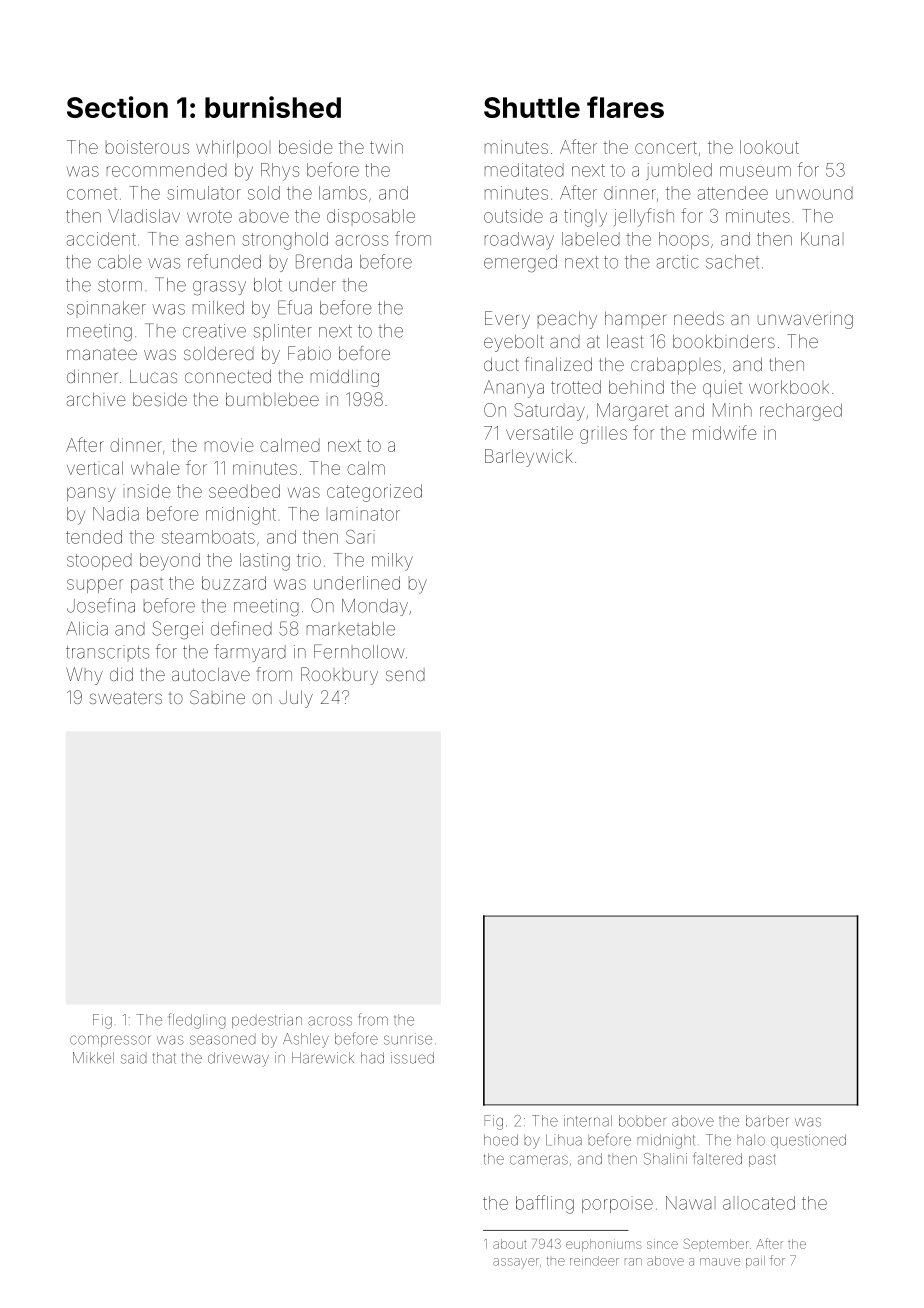 This screenshot has height=1308, width=924. I want to click on midwife, so click(724, 432).
